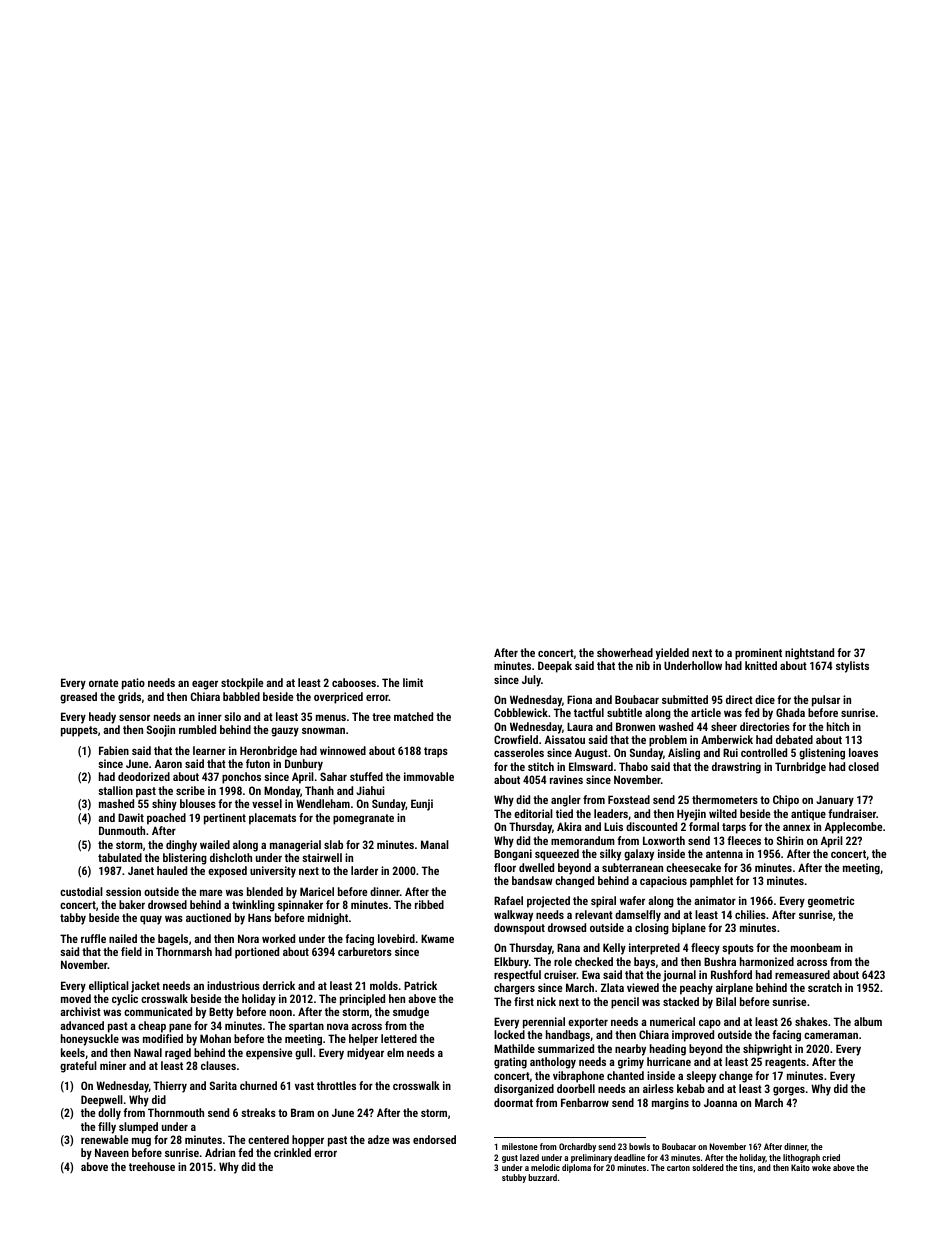  I want to click on Elkbury, so click(511, 963).
